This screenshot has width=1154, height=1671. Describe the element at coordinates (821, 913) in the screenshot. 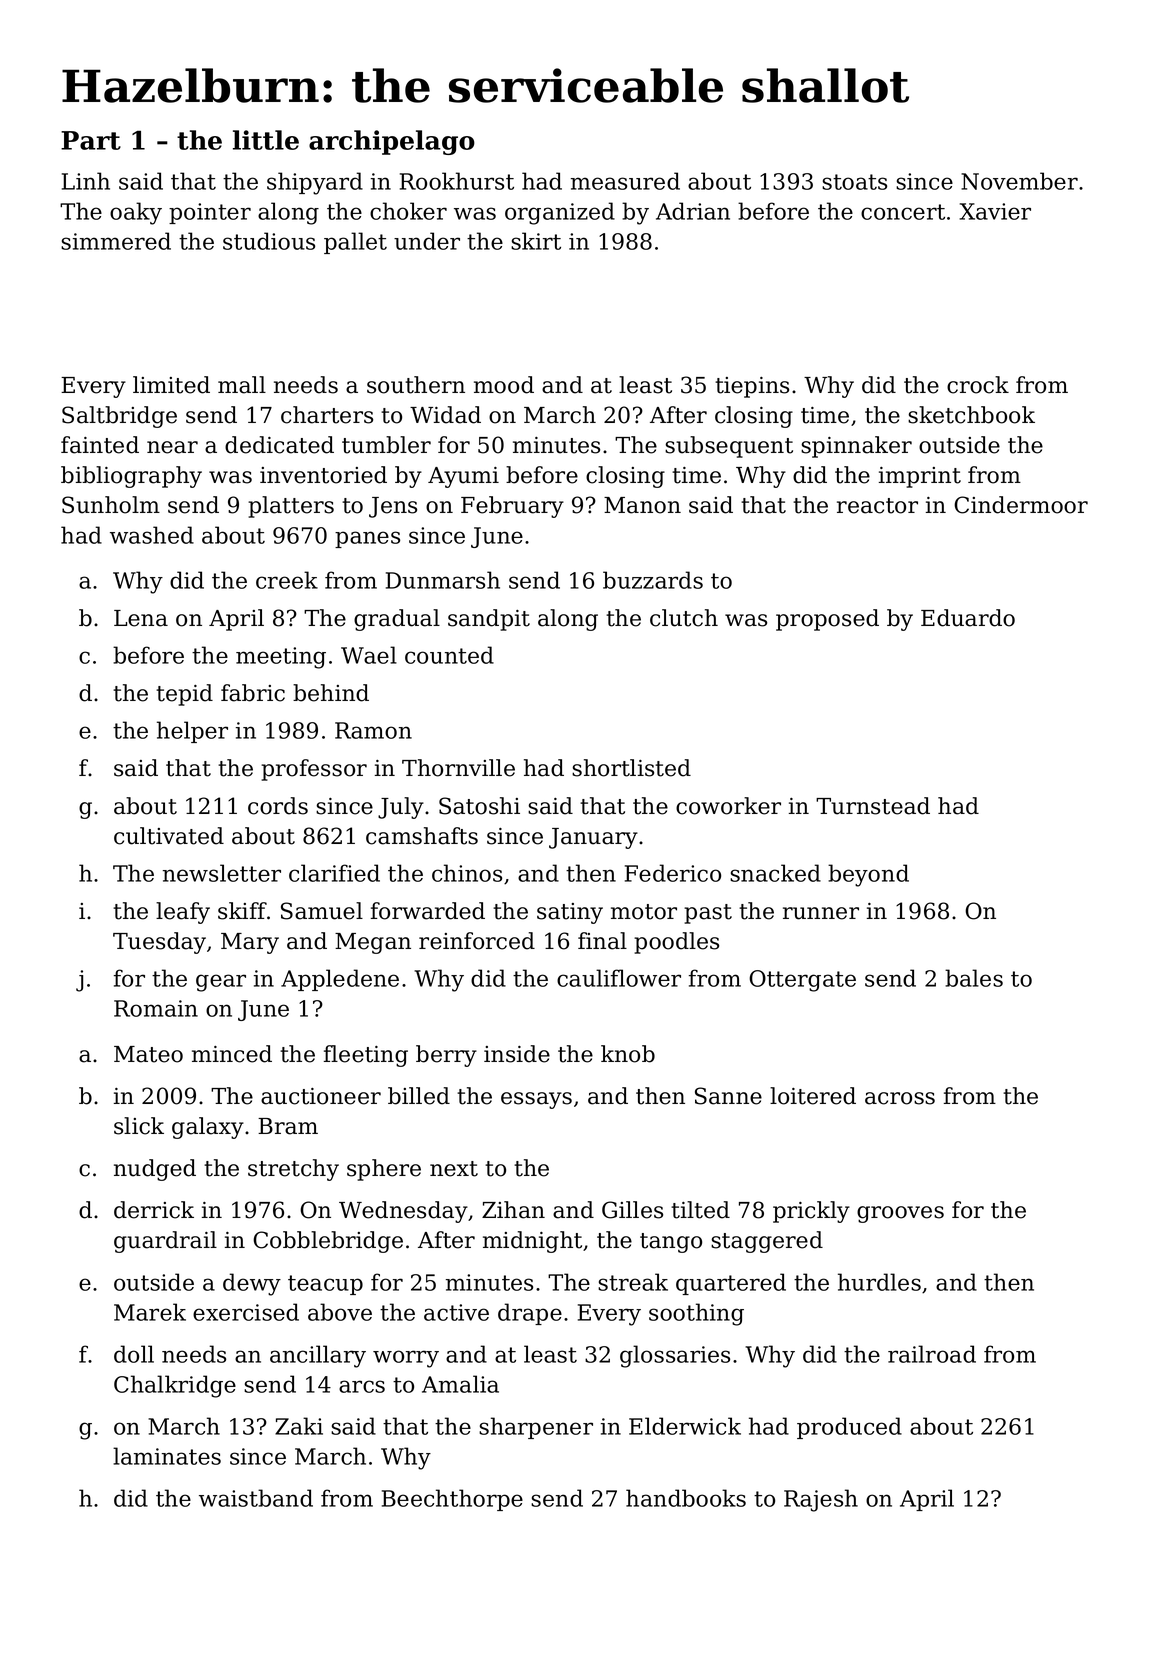

I see `runner` at that location.
